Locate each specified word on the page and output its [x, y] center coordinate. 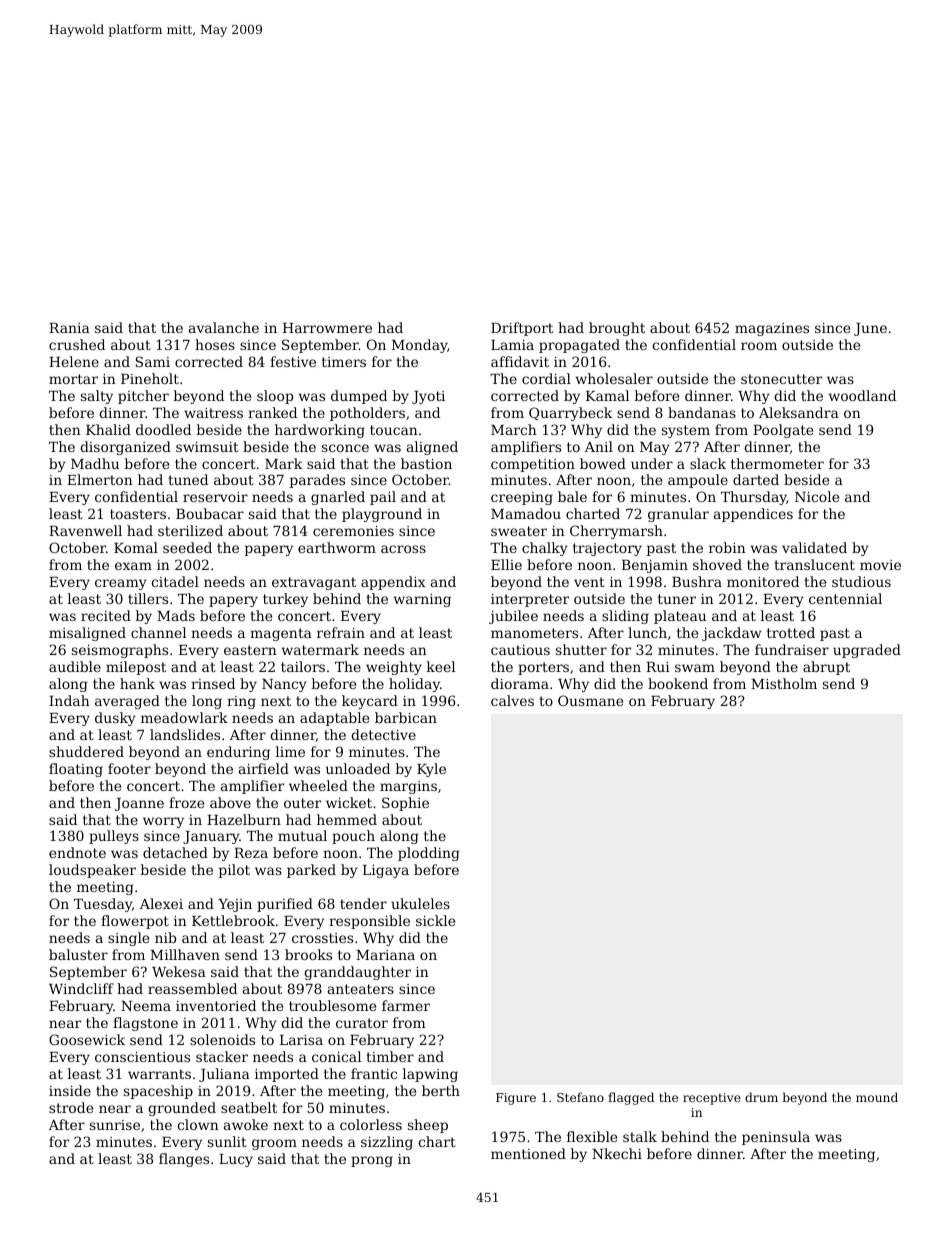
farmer [406, 1005]
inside [70, 1090]
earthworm [337, 547]
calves [512, 700]
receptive [712, 1099]
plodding [429, 854]
